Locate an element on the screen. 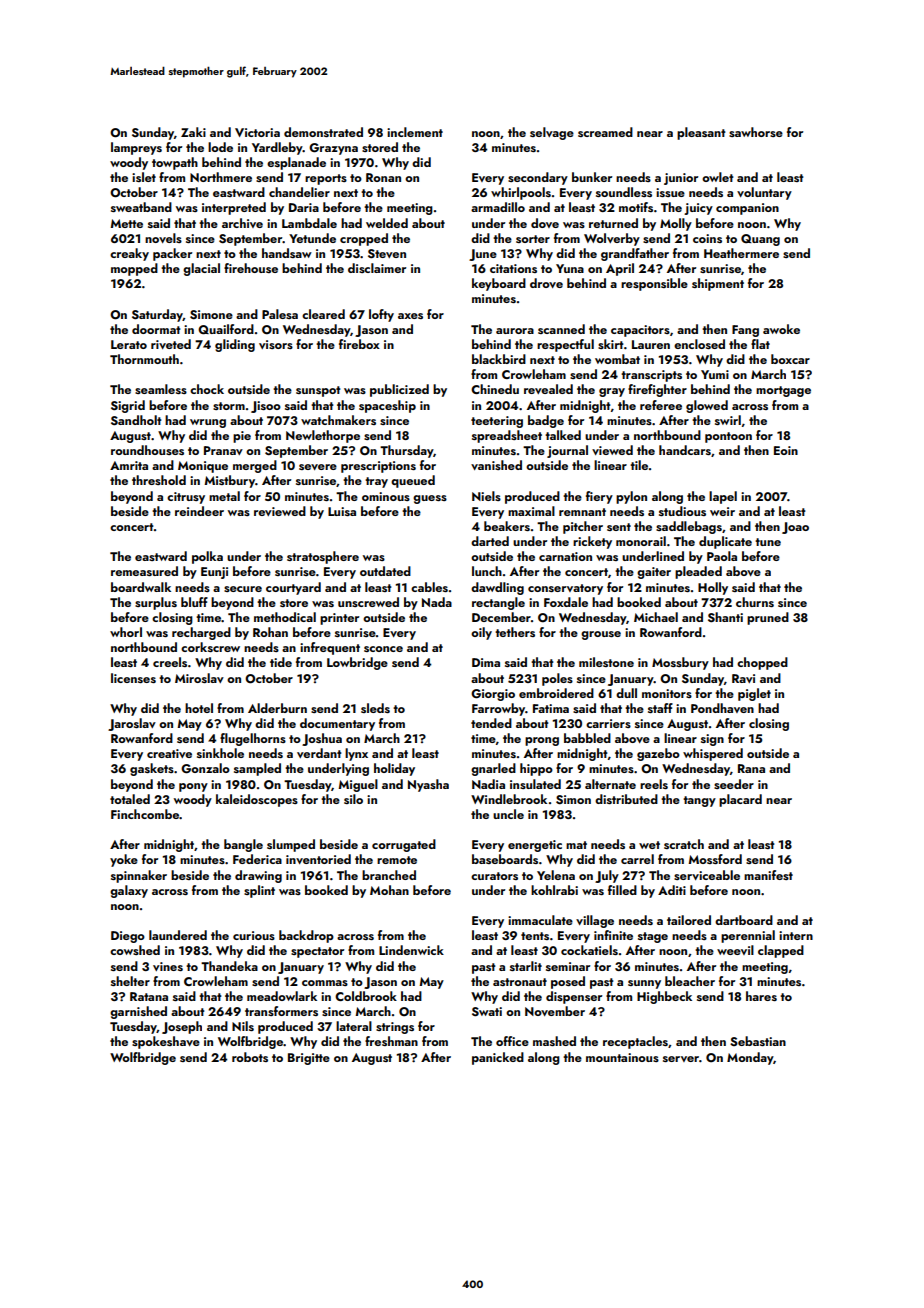 Image resolution: width=924 pixels, height=1308 pixels. Victoria is located at coordinates (257, 132).
